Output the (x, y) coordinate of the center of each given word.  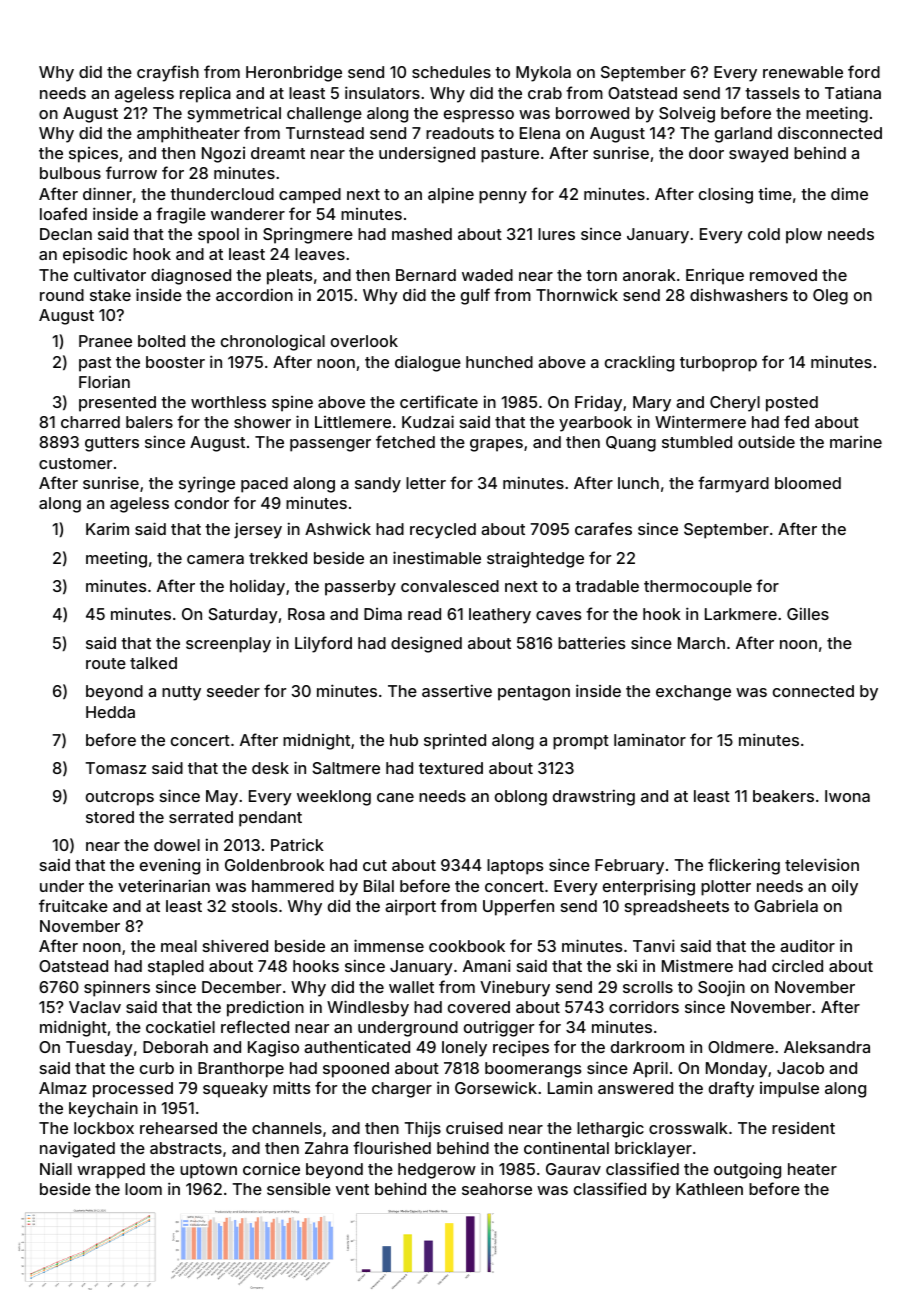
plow (804, 236)
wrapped (111, 1171)
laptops (515, 867)
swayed (758, 155)
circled (797, 965)
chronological (273, 343)
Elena (540, 133)
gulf (475, 296)
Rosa (306, 614)
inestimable (437, 557)
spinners (117, 988)
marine (856, 442)
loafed (63, 213)
